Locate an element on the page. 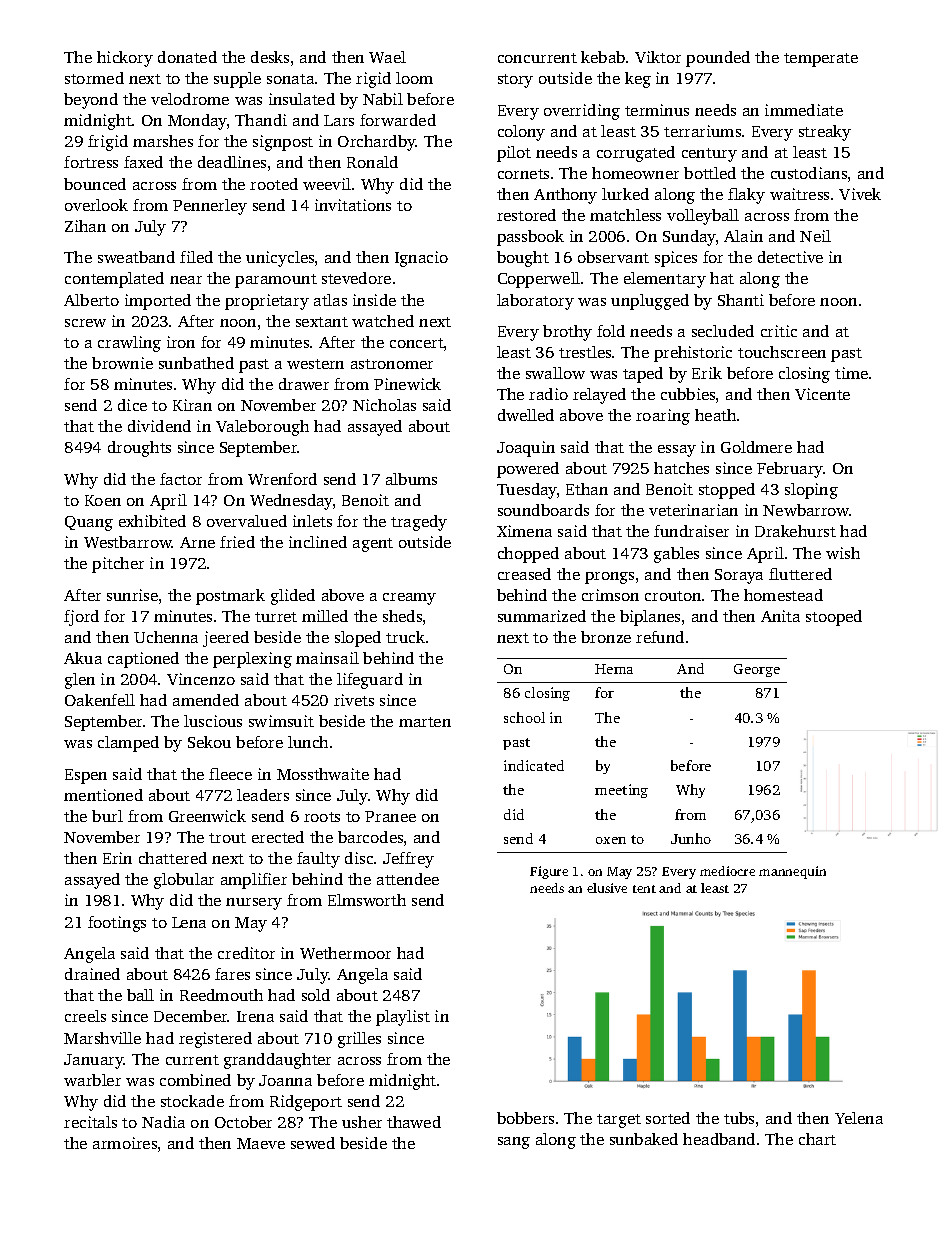 The height and width of the document is (1233, 952). detective is located at coordinates (790, 257).
